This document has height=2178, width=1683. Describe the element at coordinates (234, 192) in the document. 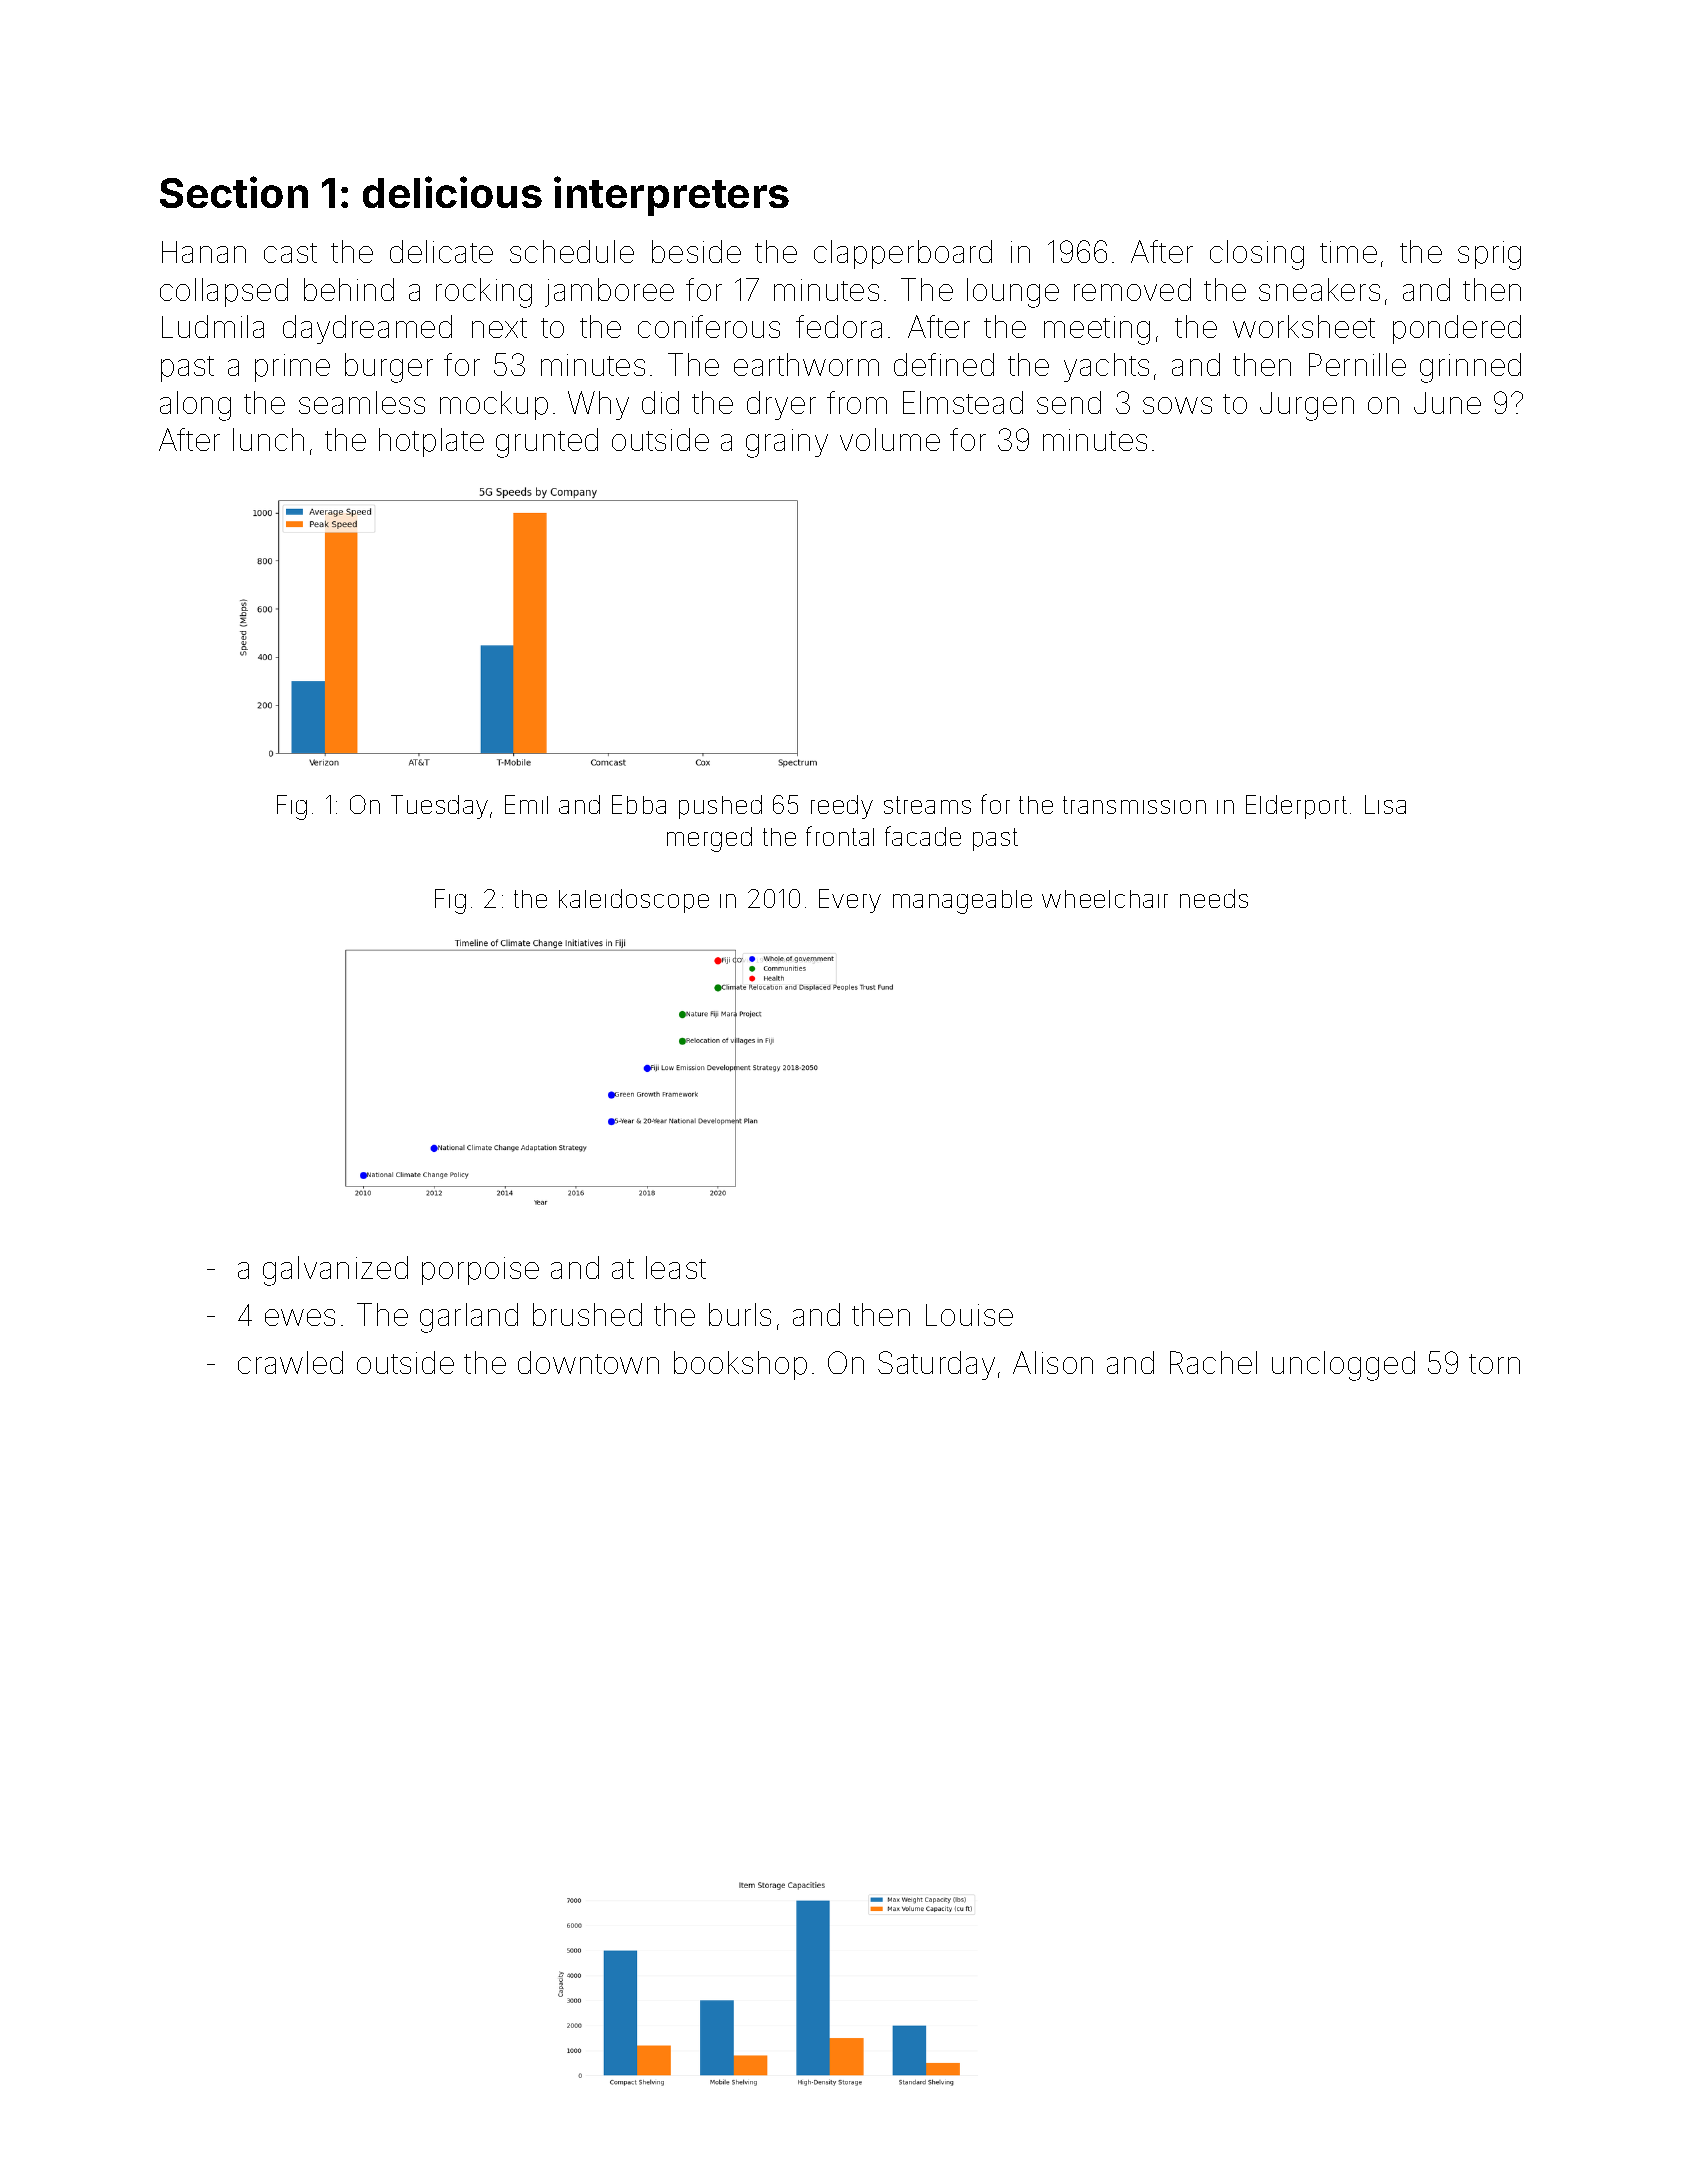

I see `Section` at that location.
